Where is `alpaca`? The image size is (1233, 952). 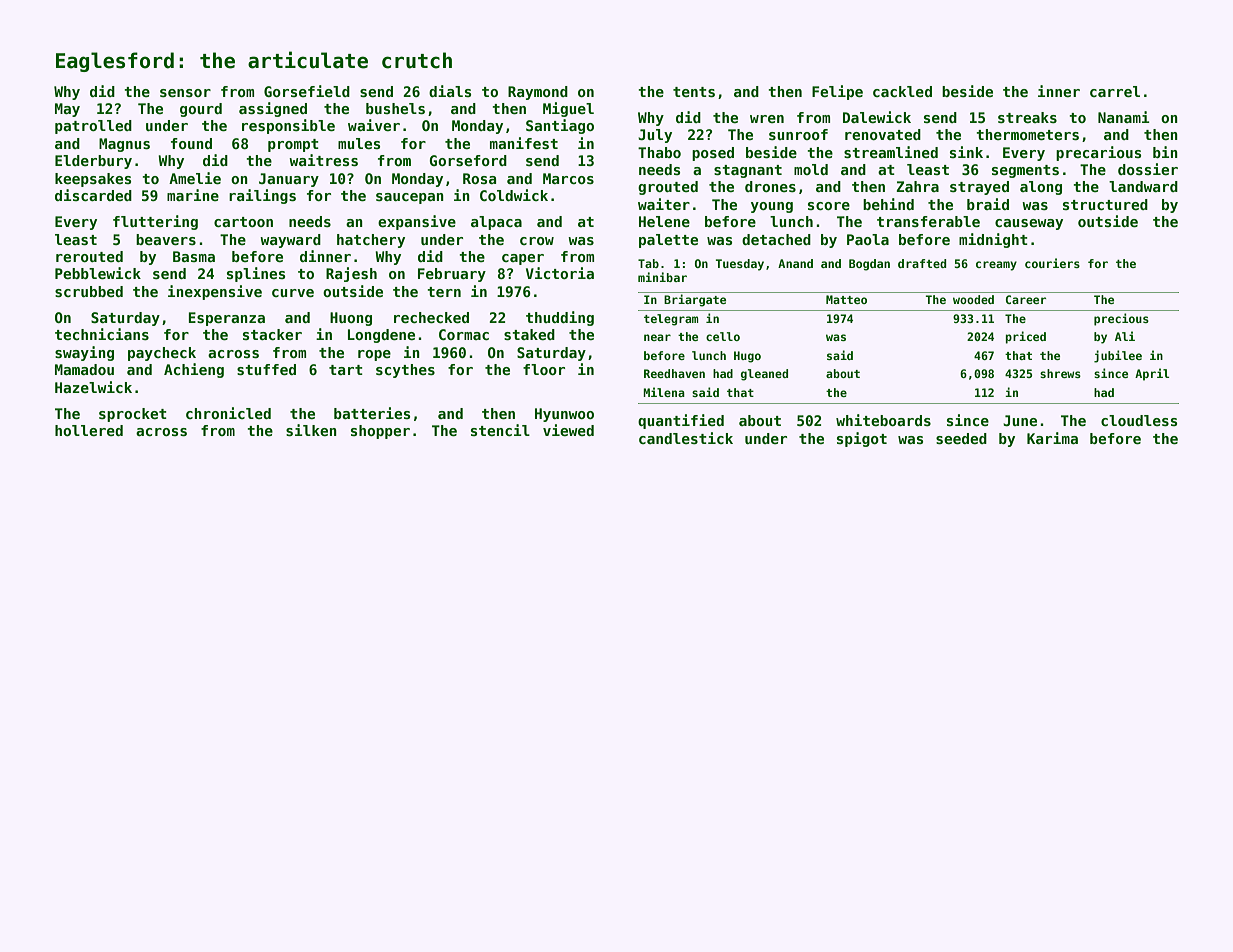 alpaca is located at coordinates (496, 223).
